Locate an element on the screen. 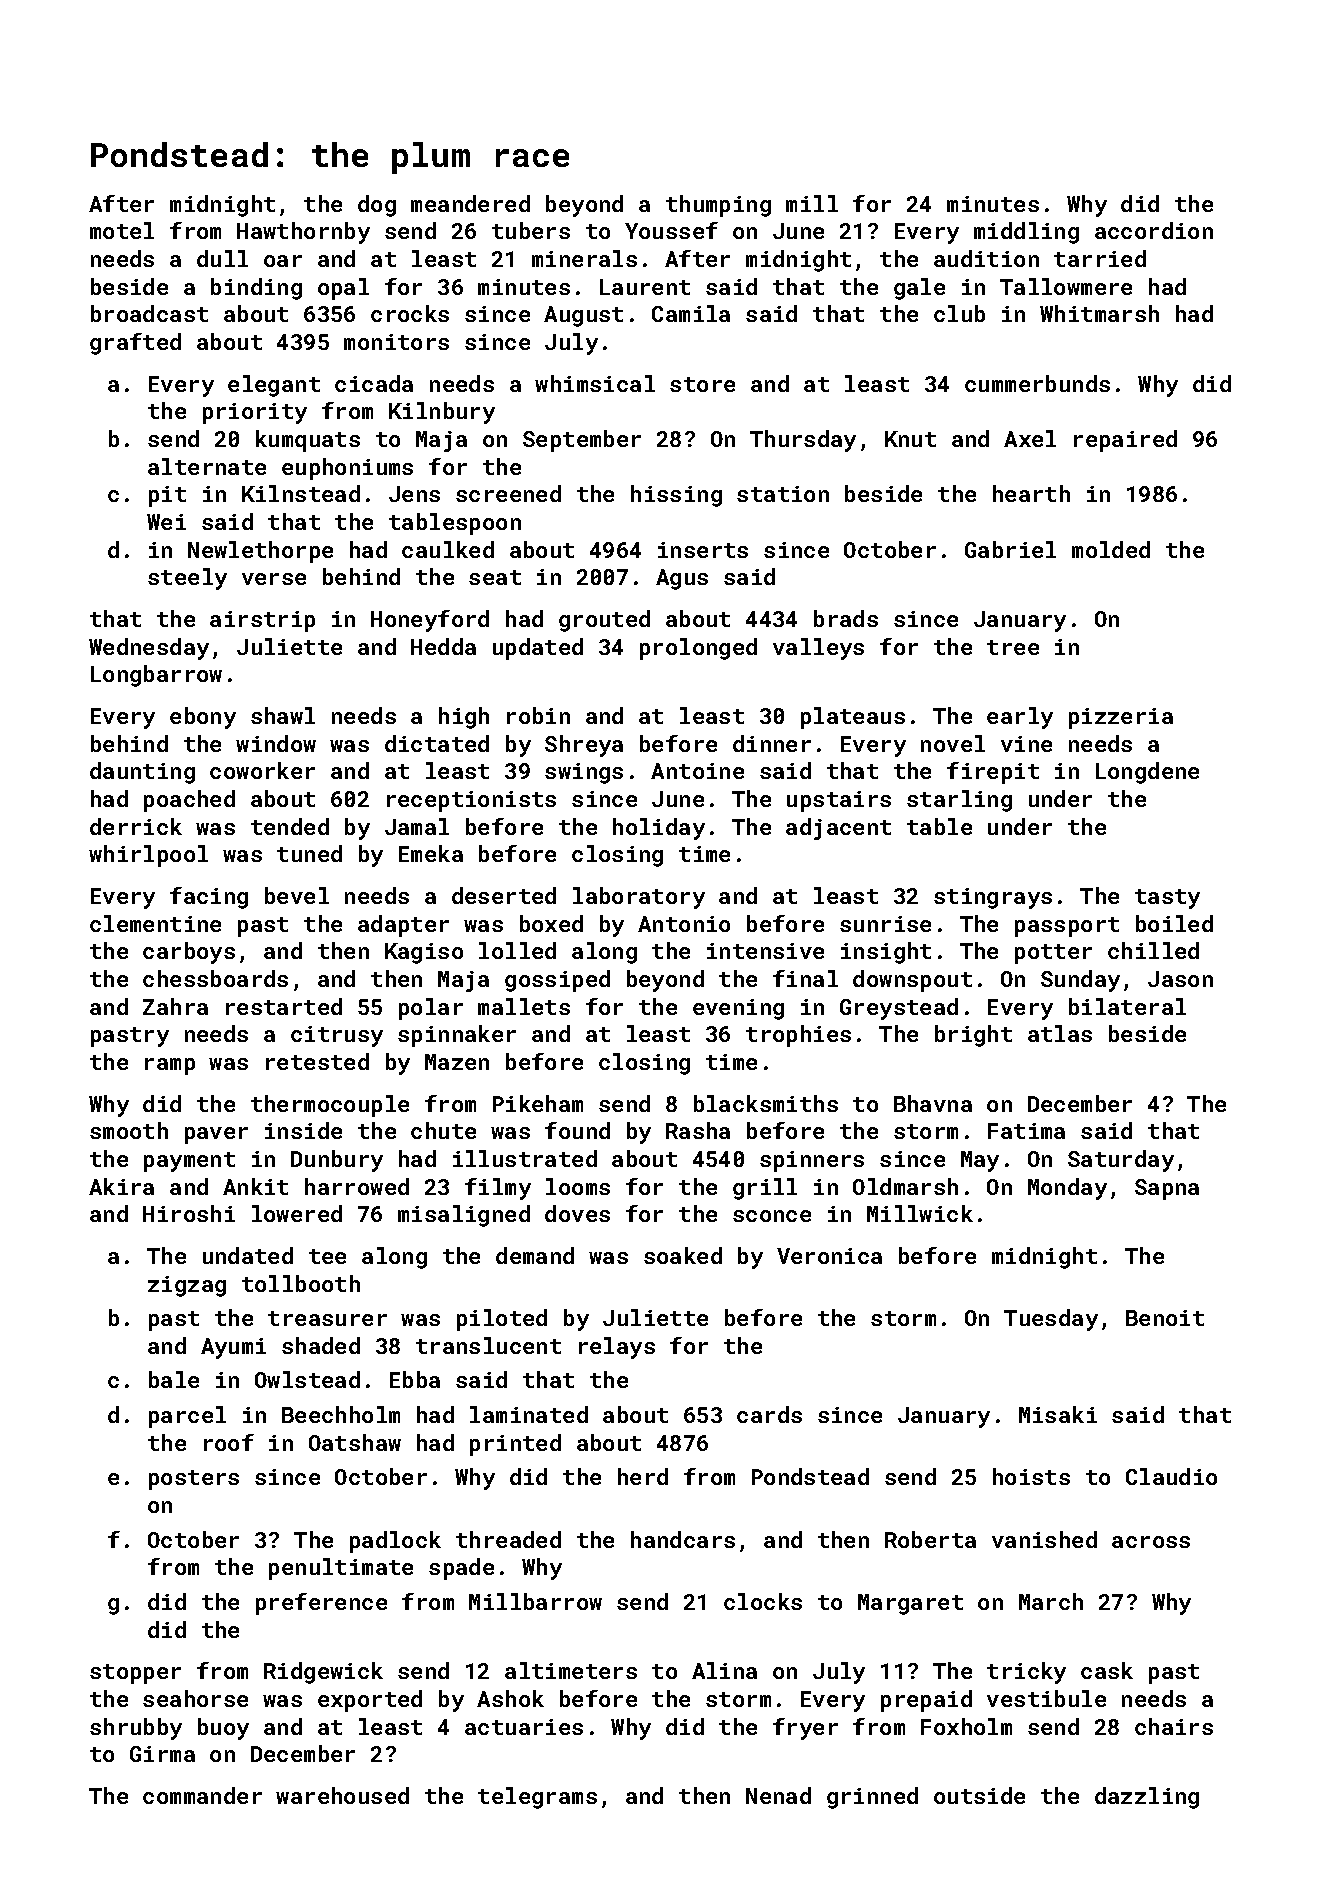  shrubby is located at coordinates (136, 1729).
